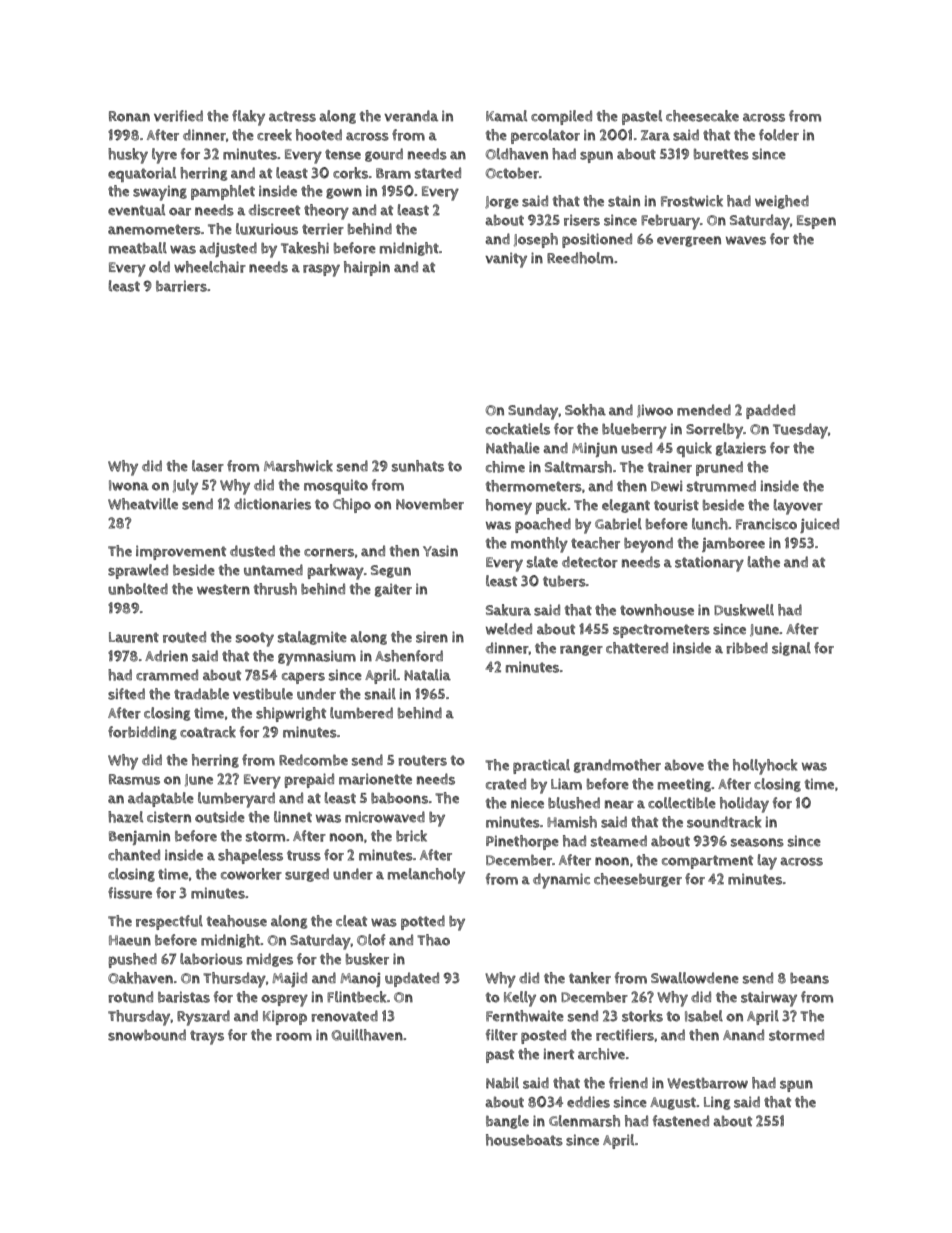 The image size is (952, 1233). Describe the element at coordinates (185, 487) in the screenshot. I see `July` at that location.
